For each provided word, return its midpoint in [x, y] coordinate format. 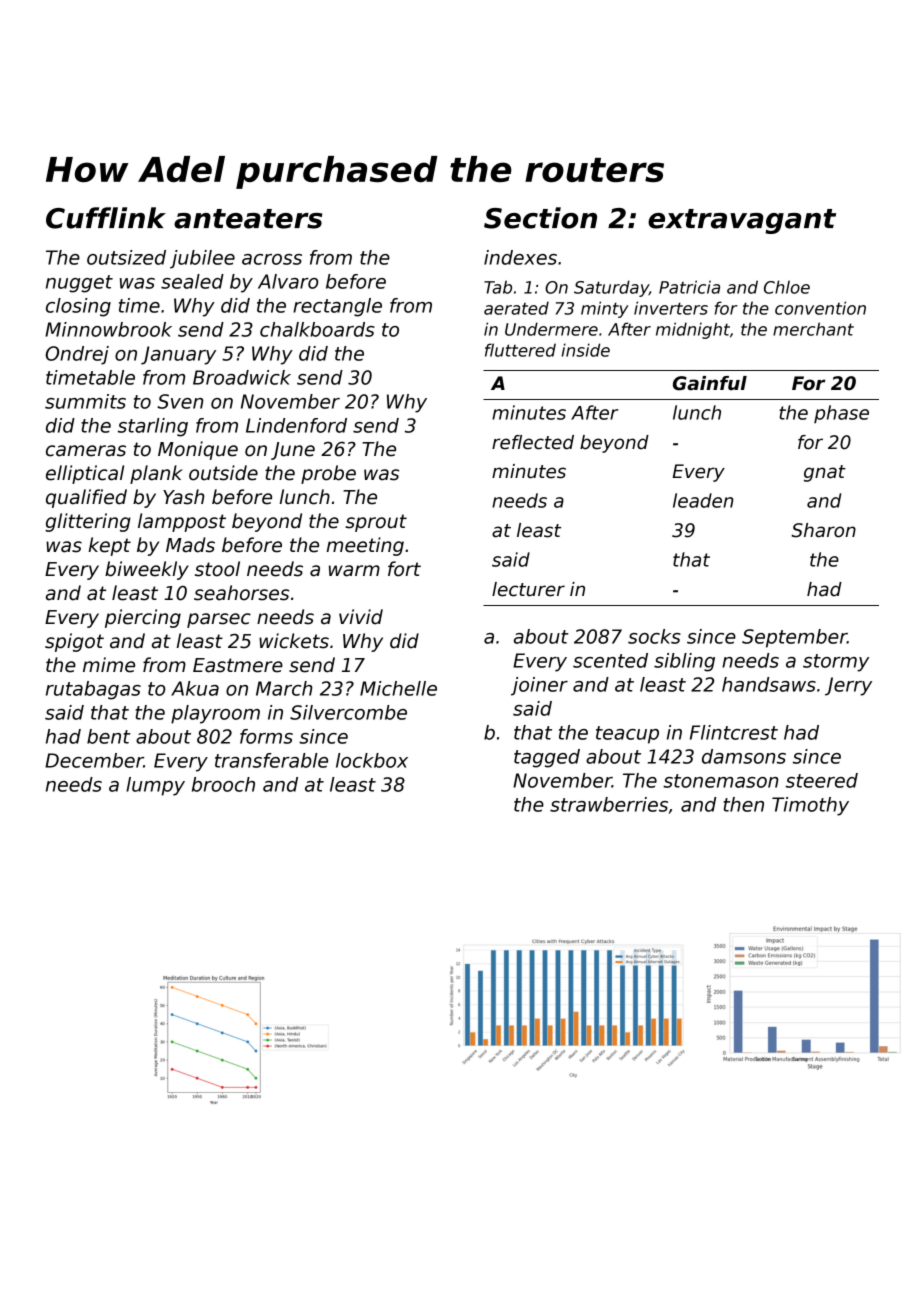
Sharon [824, 530]
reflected [533, 442]
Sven [180, 401]
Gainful [710, 383]
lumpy [155, 786]
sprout [376, 523]
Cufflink [106, 218]
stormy [836, 663]
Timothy [810, 806]
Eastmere [238, 665]
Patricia [689, 287]
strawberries [609, 804]
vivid [361, 617]
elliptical [85, 474]
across [272, 259]
